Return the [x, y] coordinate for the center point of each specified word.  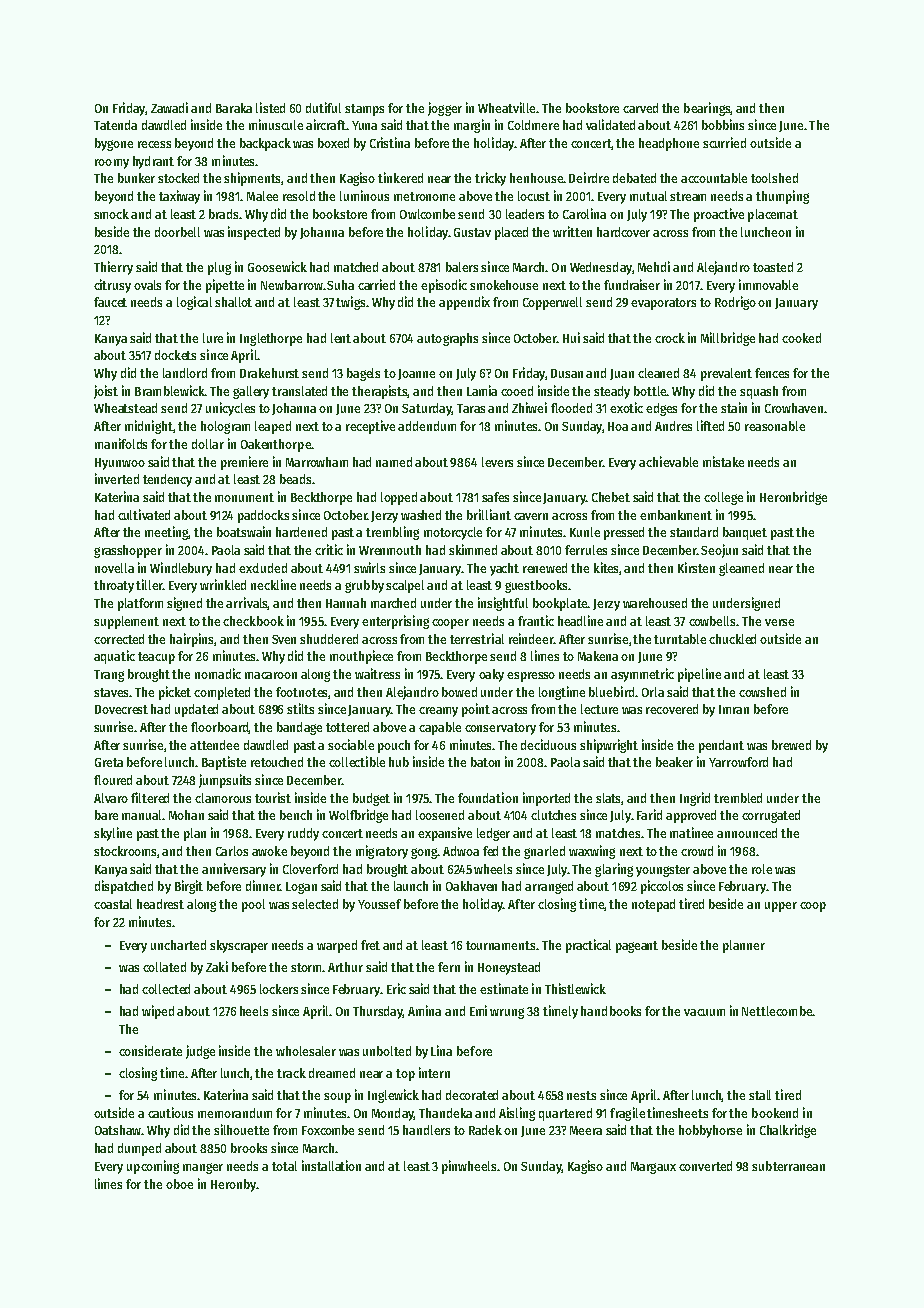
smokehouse [504, 285]
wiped [158, 1012]
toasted [773, 267]
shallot [233, 302]
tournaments [500, 945]
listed [270, 107]
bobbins [723, 124]
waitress [377, 673]
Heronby [233, 1185]
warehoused [655, 603]
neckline [273, 584]
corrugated [771, 816]
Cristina [390, 142]
